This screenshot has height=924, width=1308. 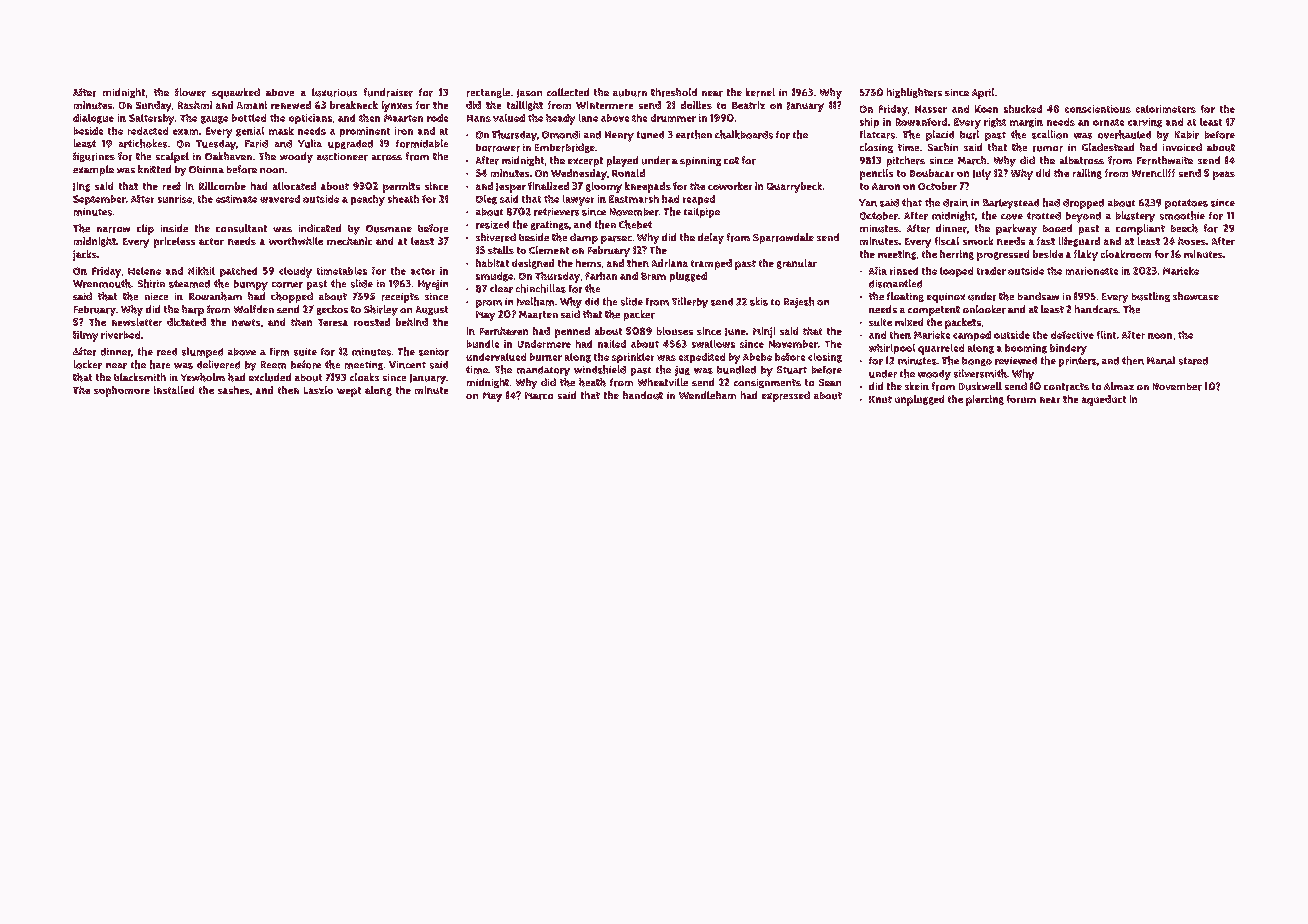 I want to click on cloakroom, so click(x=1126, y=254).
